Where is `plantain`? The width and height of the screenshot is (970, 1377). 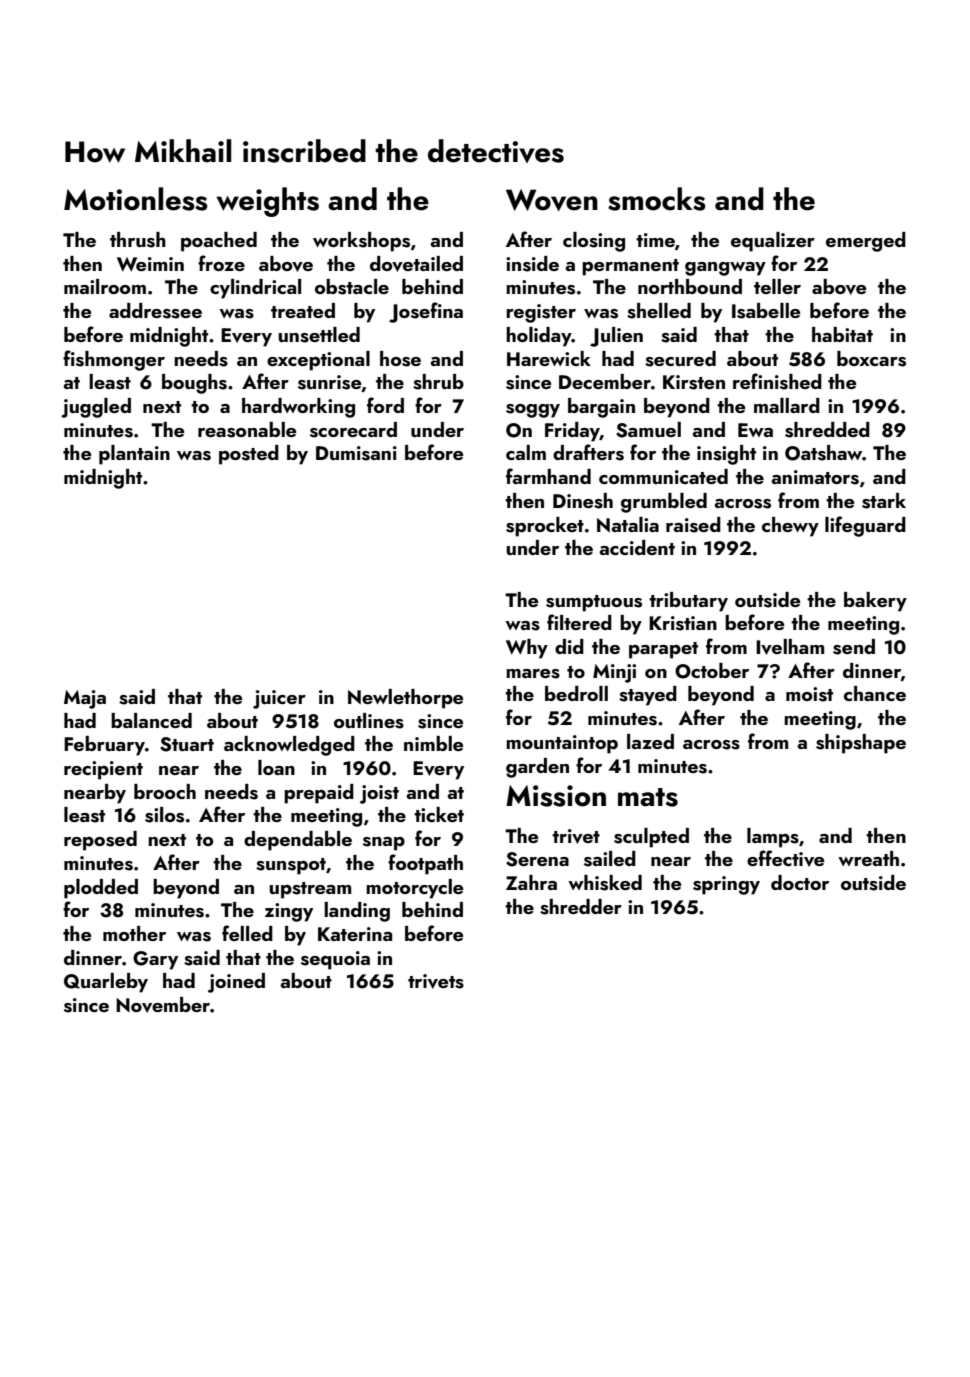
plantain is located at coordinates (134, 455).
